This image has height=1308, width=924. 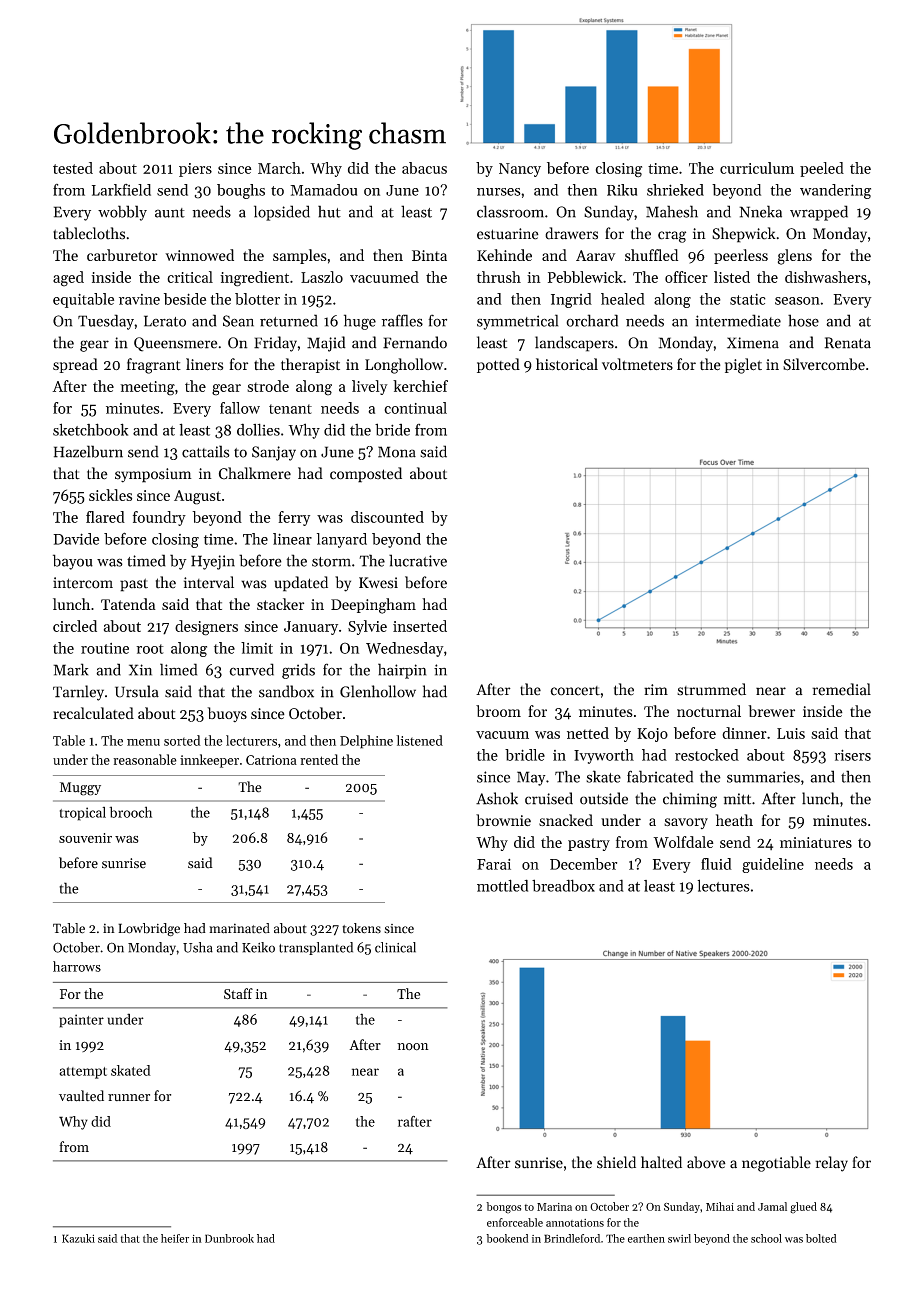 What do you see at coordinates (822, 169) in the image?
I see `peeled` at bounding box center [822, 169].
